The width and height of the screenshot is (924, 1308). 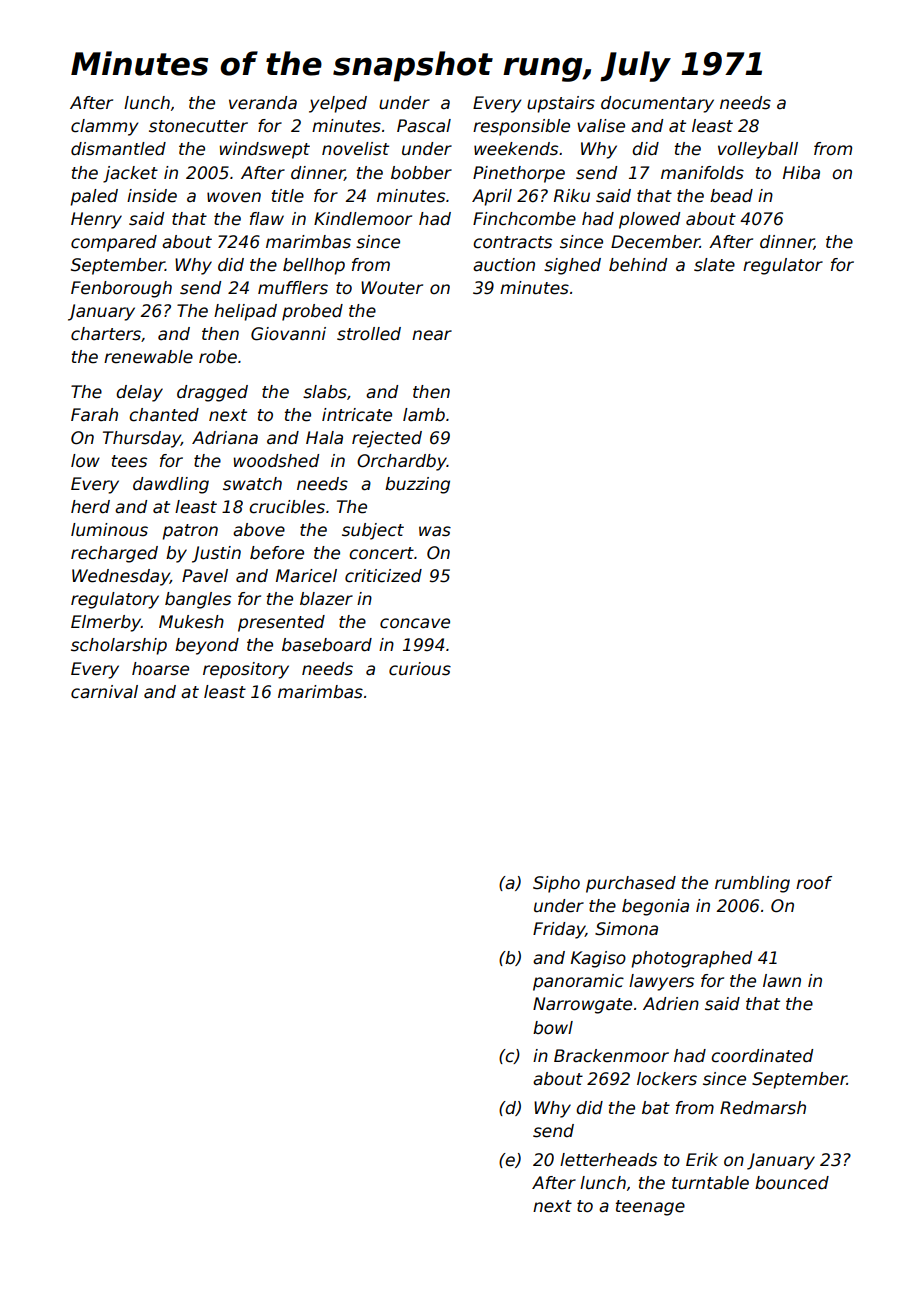 I want to click on turntable, so click(x=710, y=1183).
